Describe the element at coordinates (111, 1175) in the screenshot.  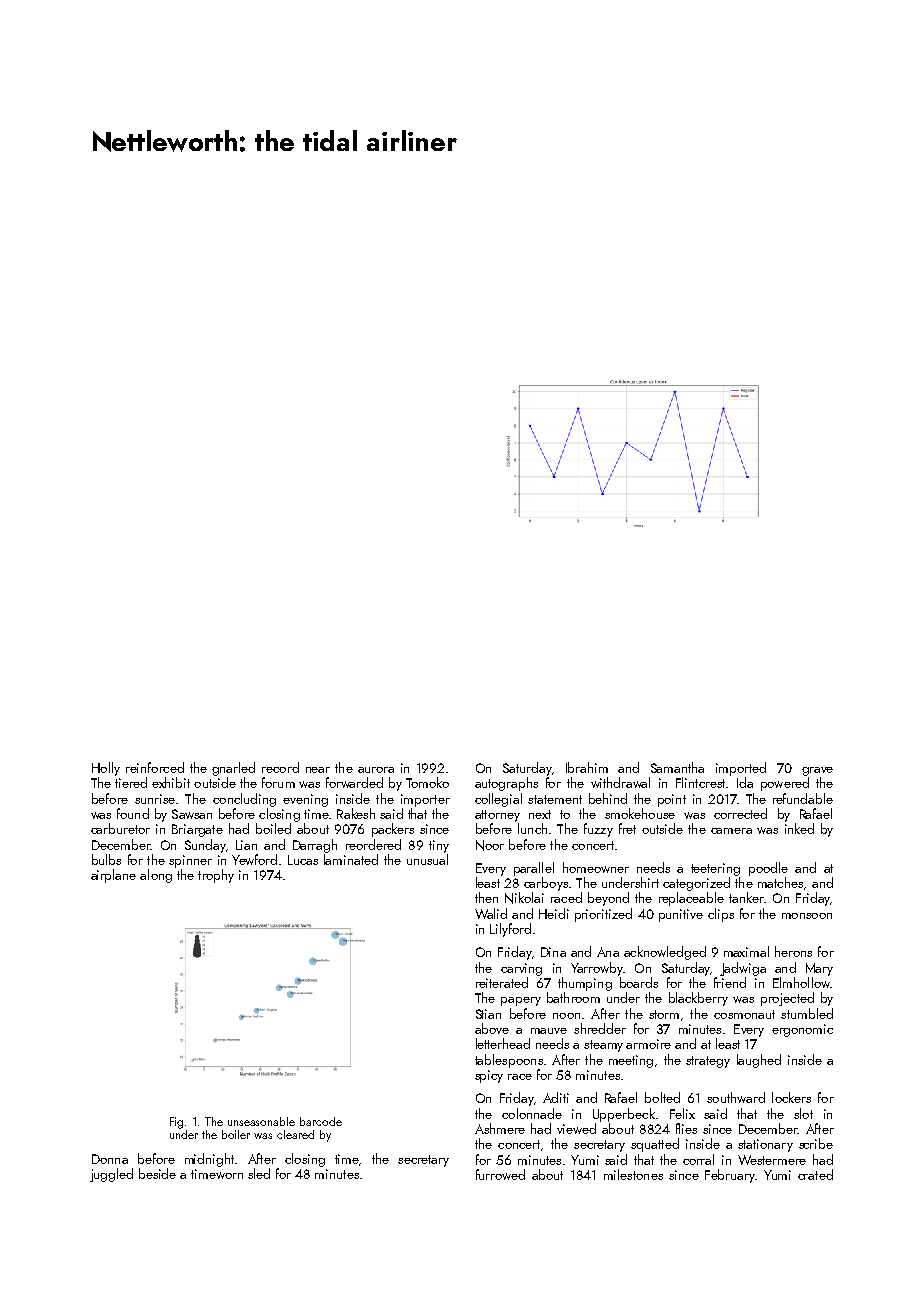
I see `juggled` at that location.
